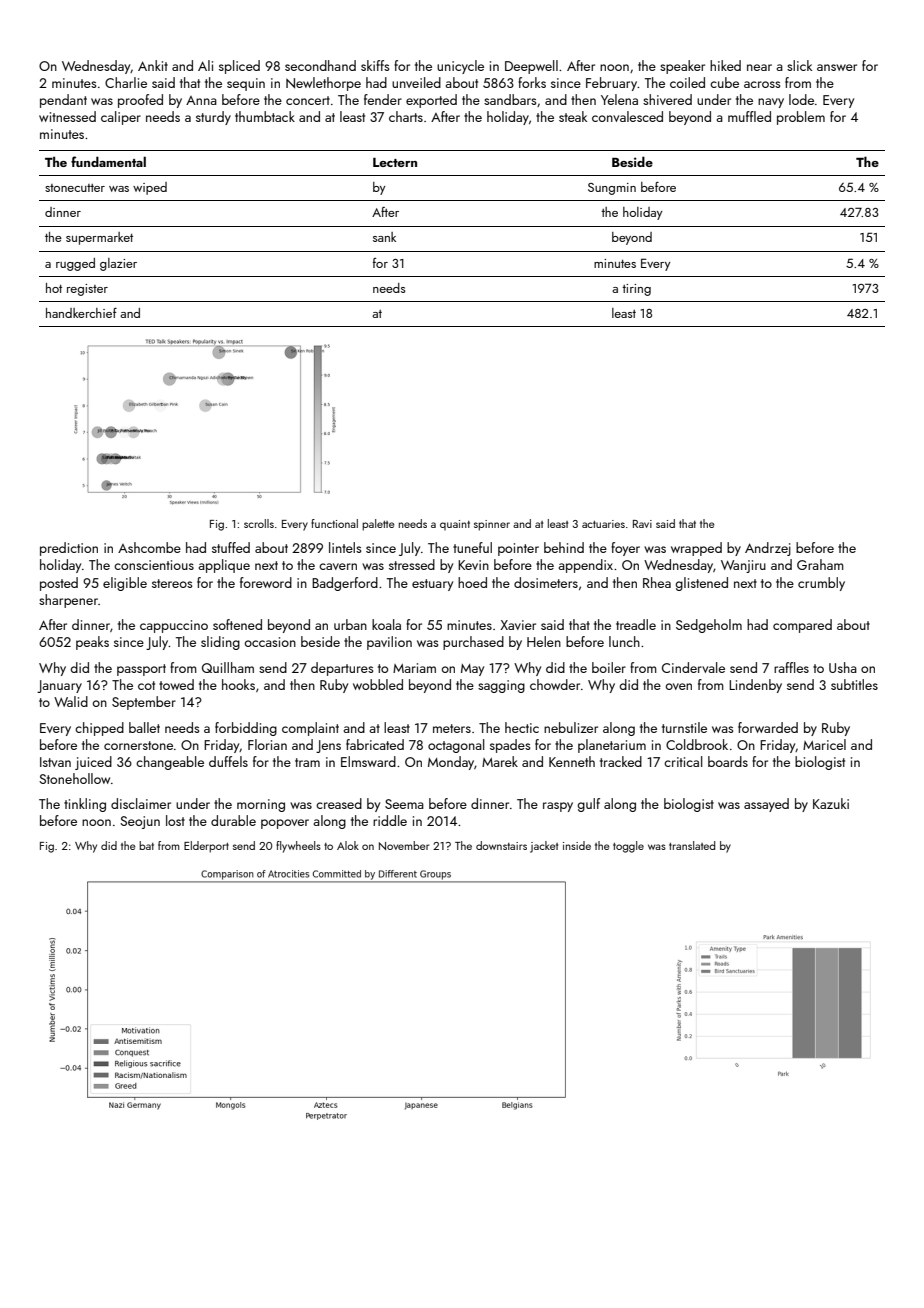  I want to click on scrolls, so click(259, 523).
